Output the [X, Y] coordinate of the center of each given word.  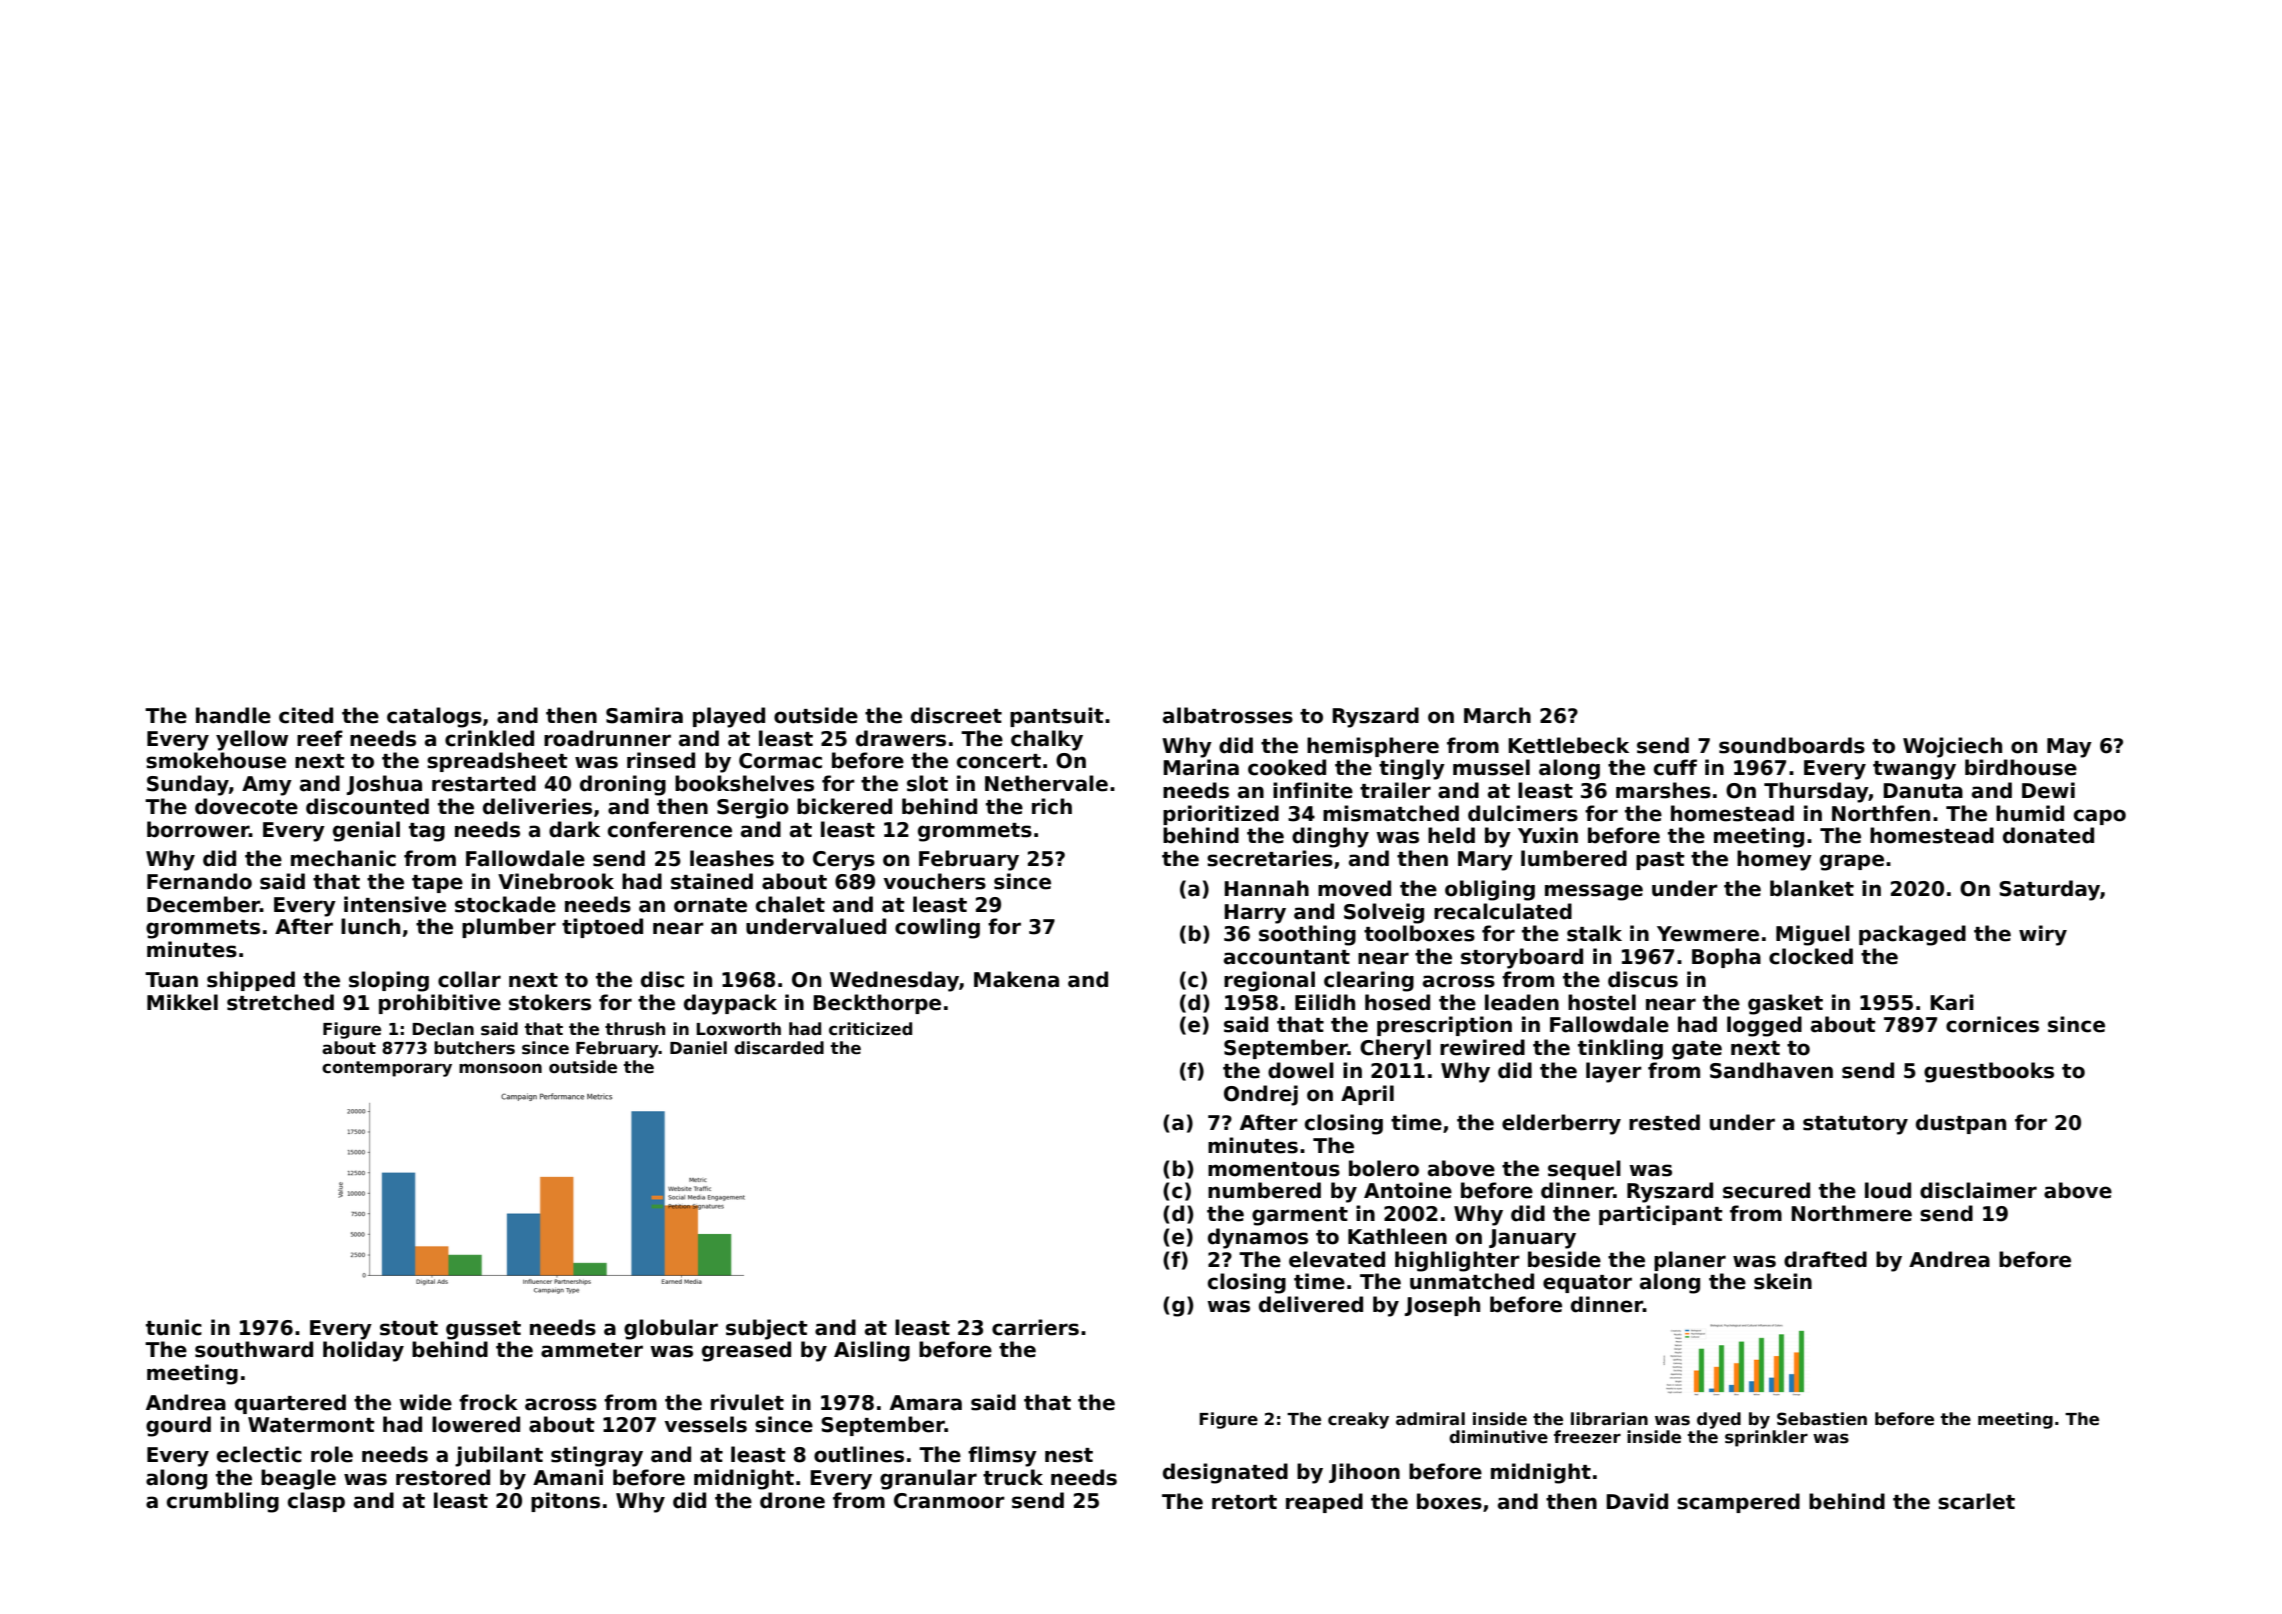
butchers [474, 1048]
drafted [1825, 1259]
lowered [476, 1424]
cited [306, 715]
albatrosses [1228, 715]
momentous [1274, 1169]
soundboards [1792, 745]
